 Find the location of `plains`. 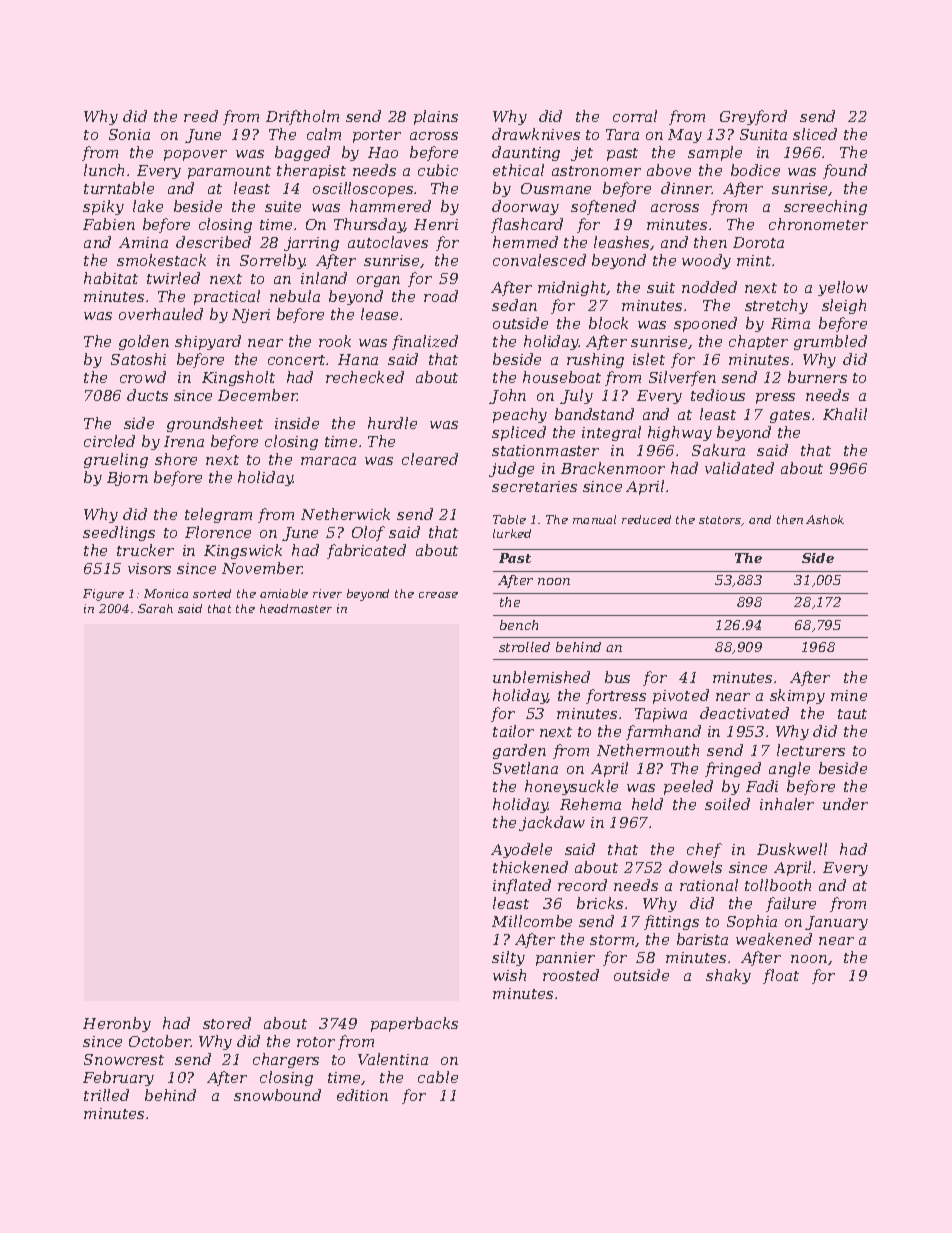

plains is located at coordinates (436, 117).
